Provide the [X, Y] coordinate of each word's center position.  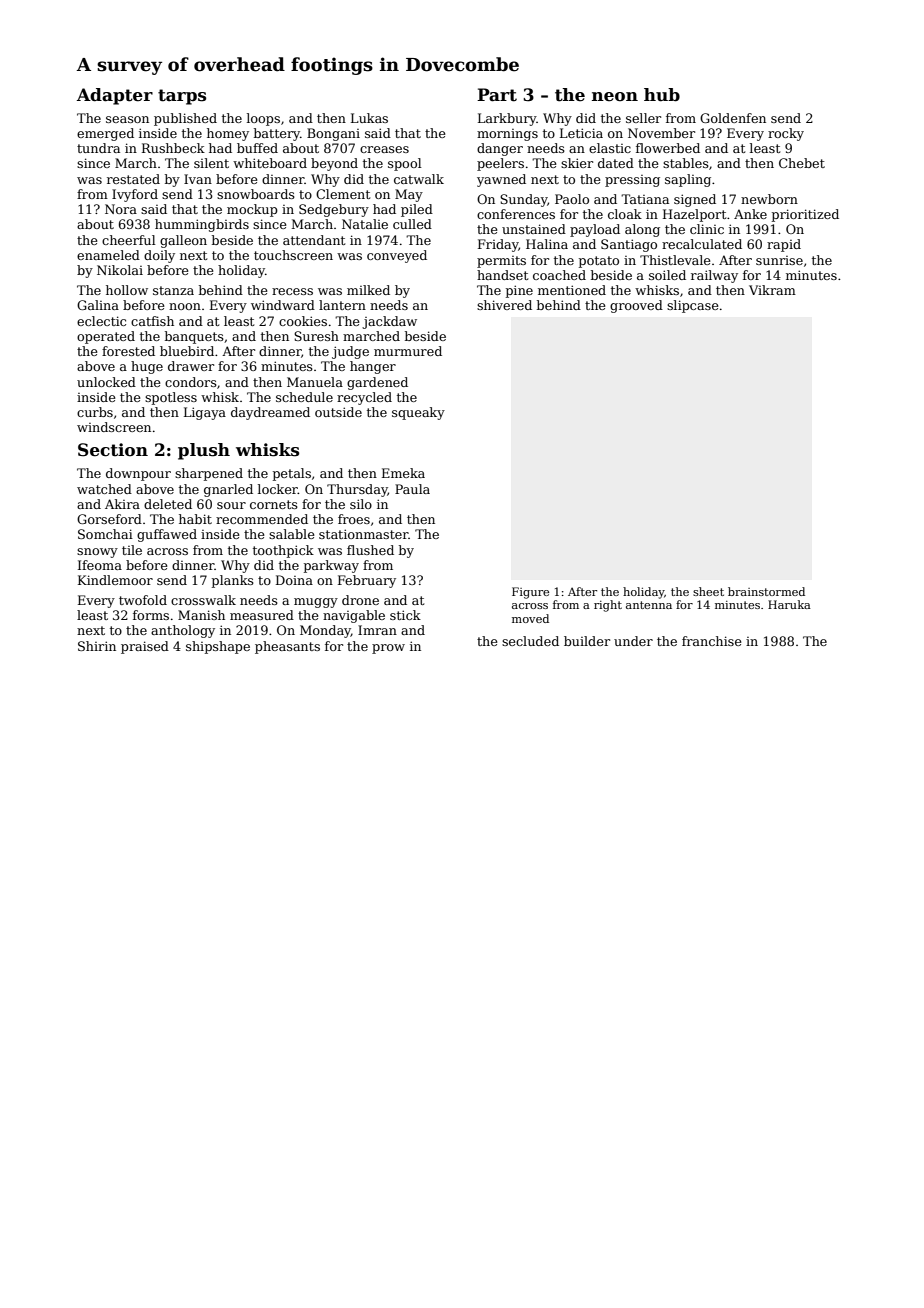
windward [283, 305]
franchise [712, 641]
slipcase [693, 306]
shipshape [218, 647]
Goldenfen [733, 118]
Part [497, 95]
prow [388, 649]
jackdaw [389, 322]
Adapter [115, 96]
